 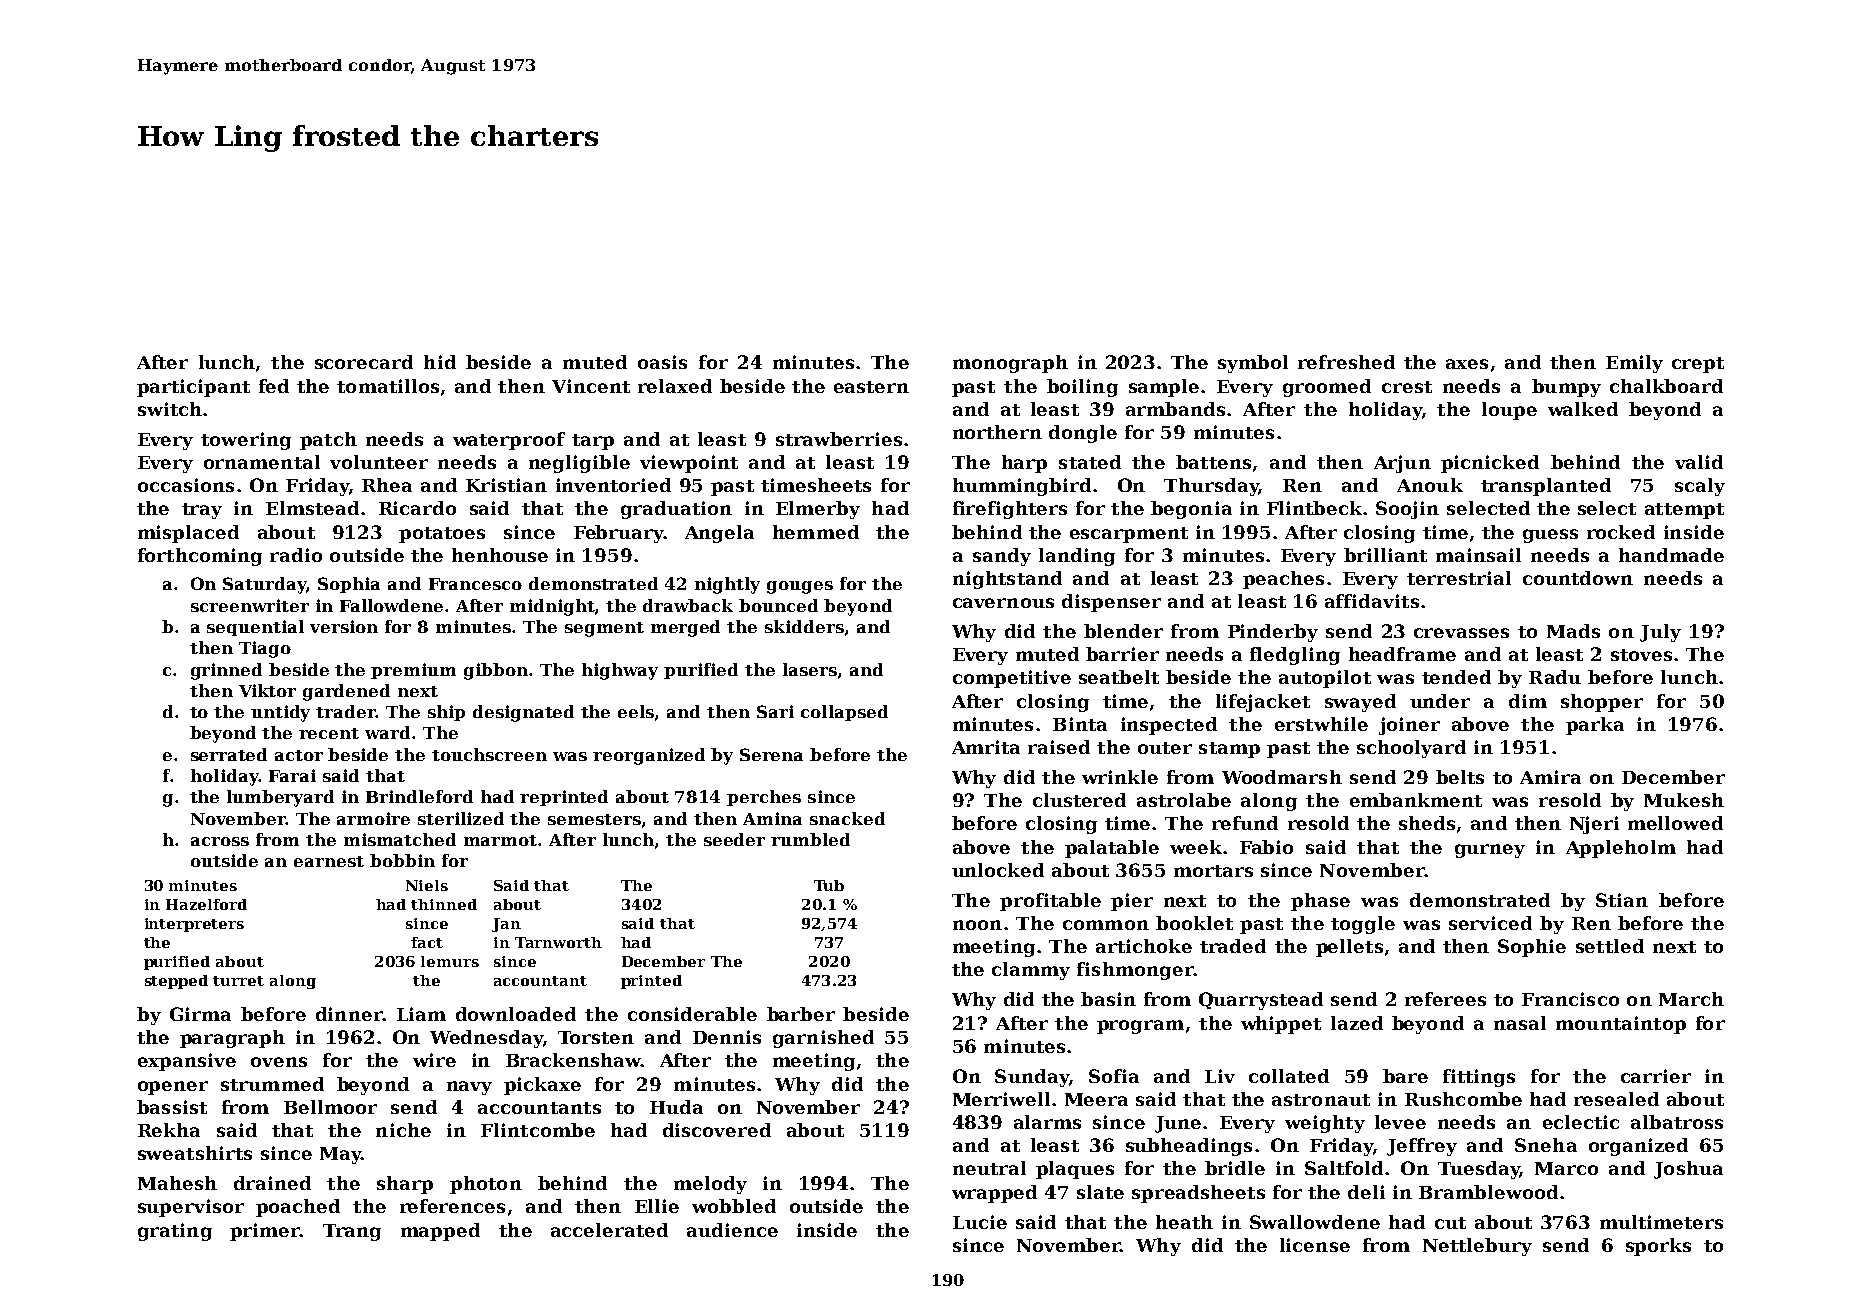 I want to click on photon, so click(x=486, y=1185).
